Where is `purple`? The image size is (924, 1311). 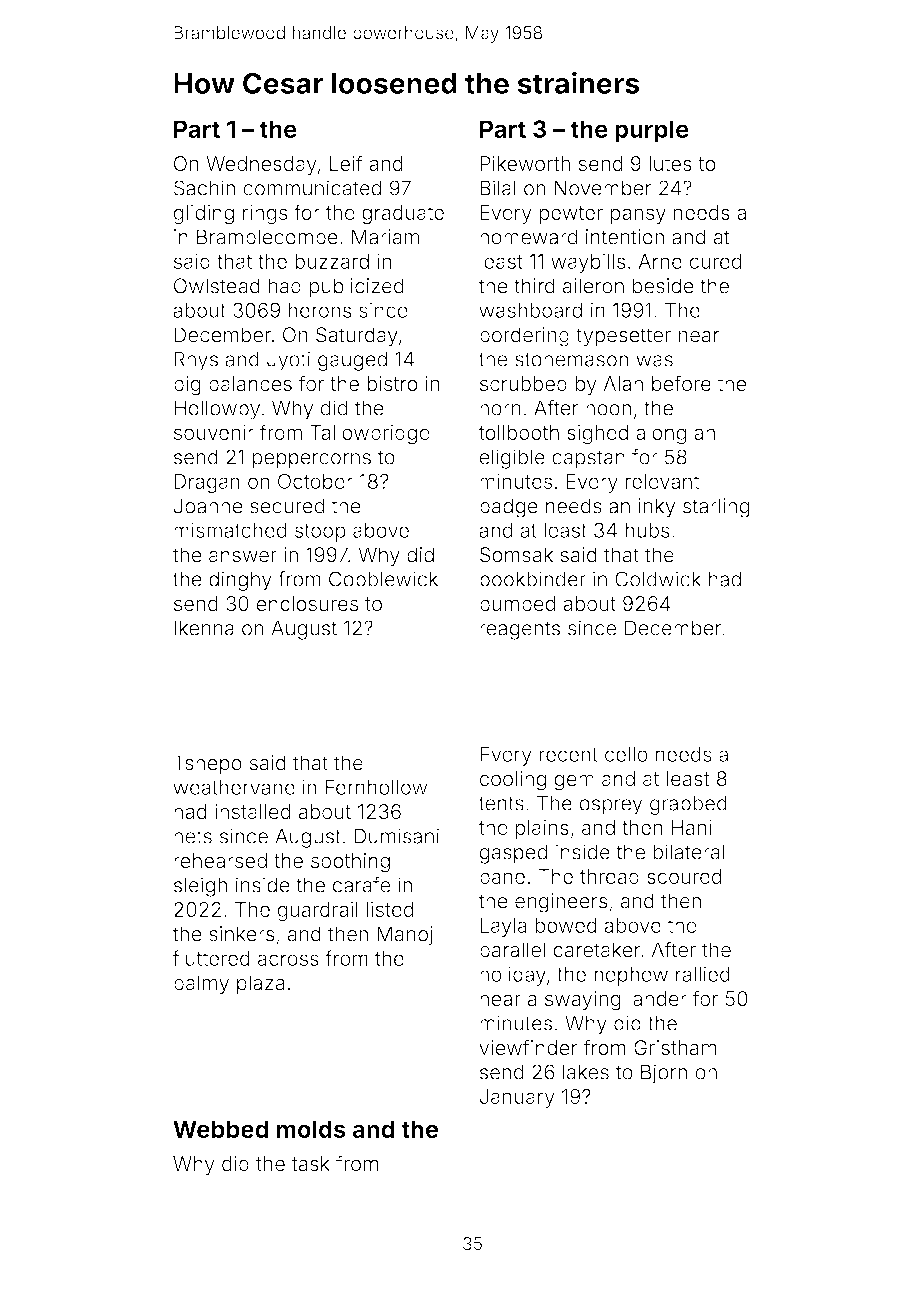 purple is located at coordinates (652, 131).
